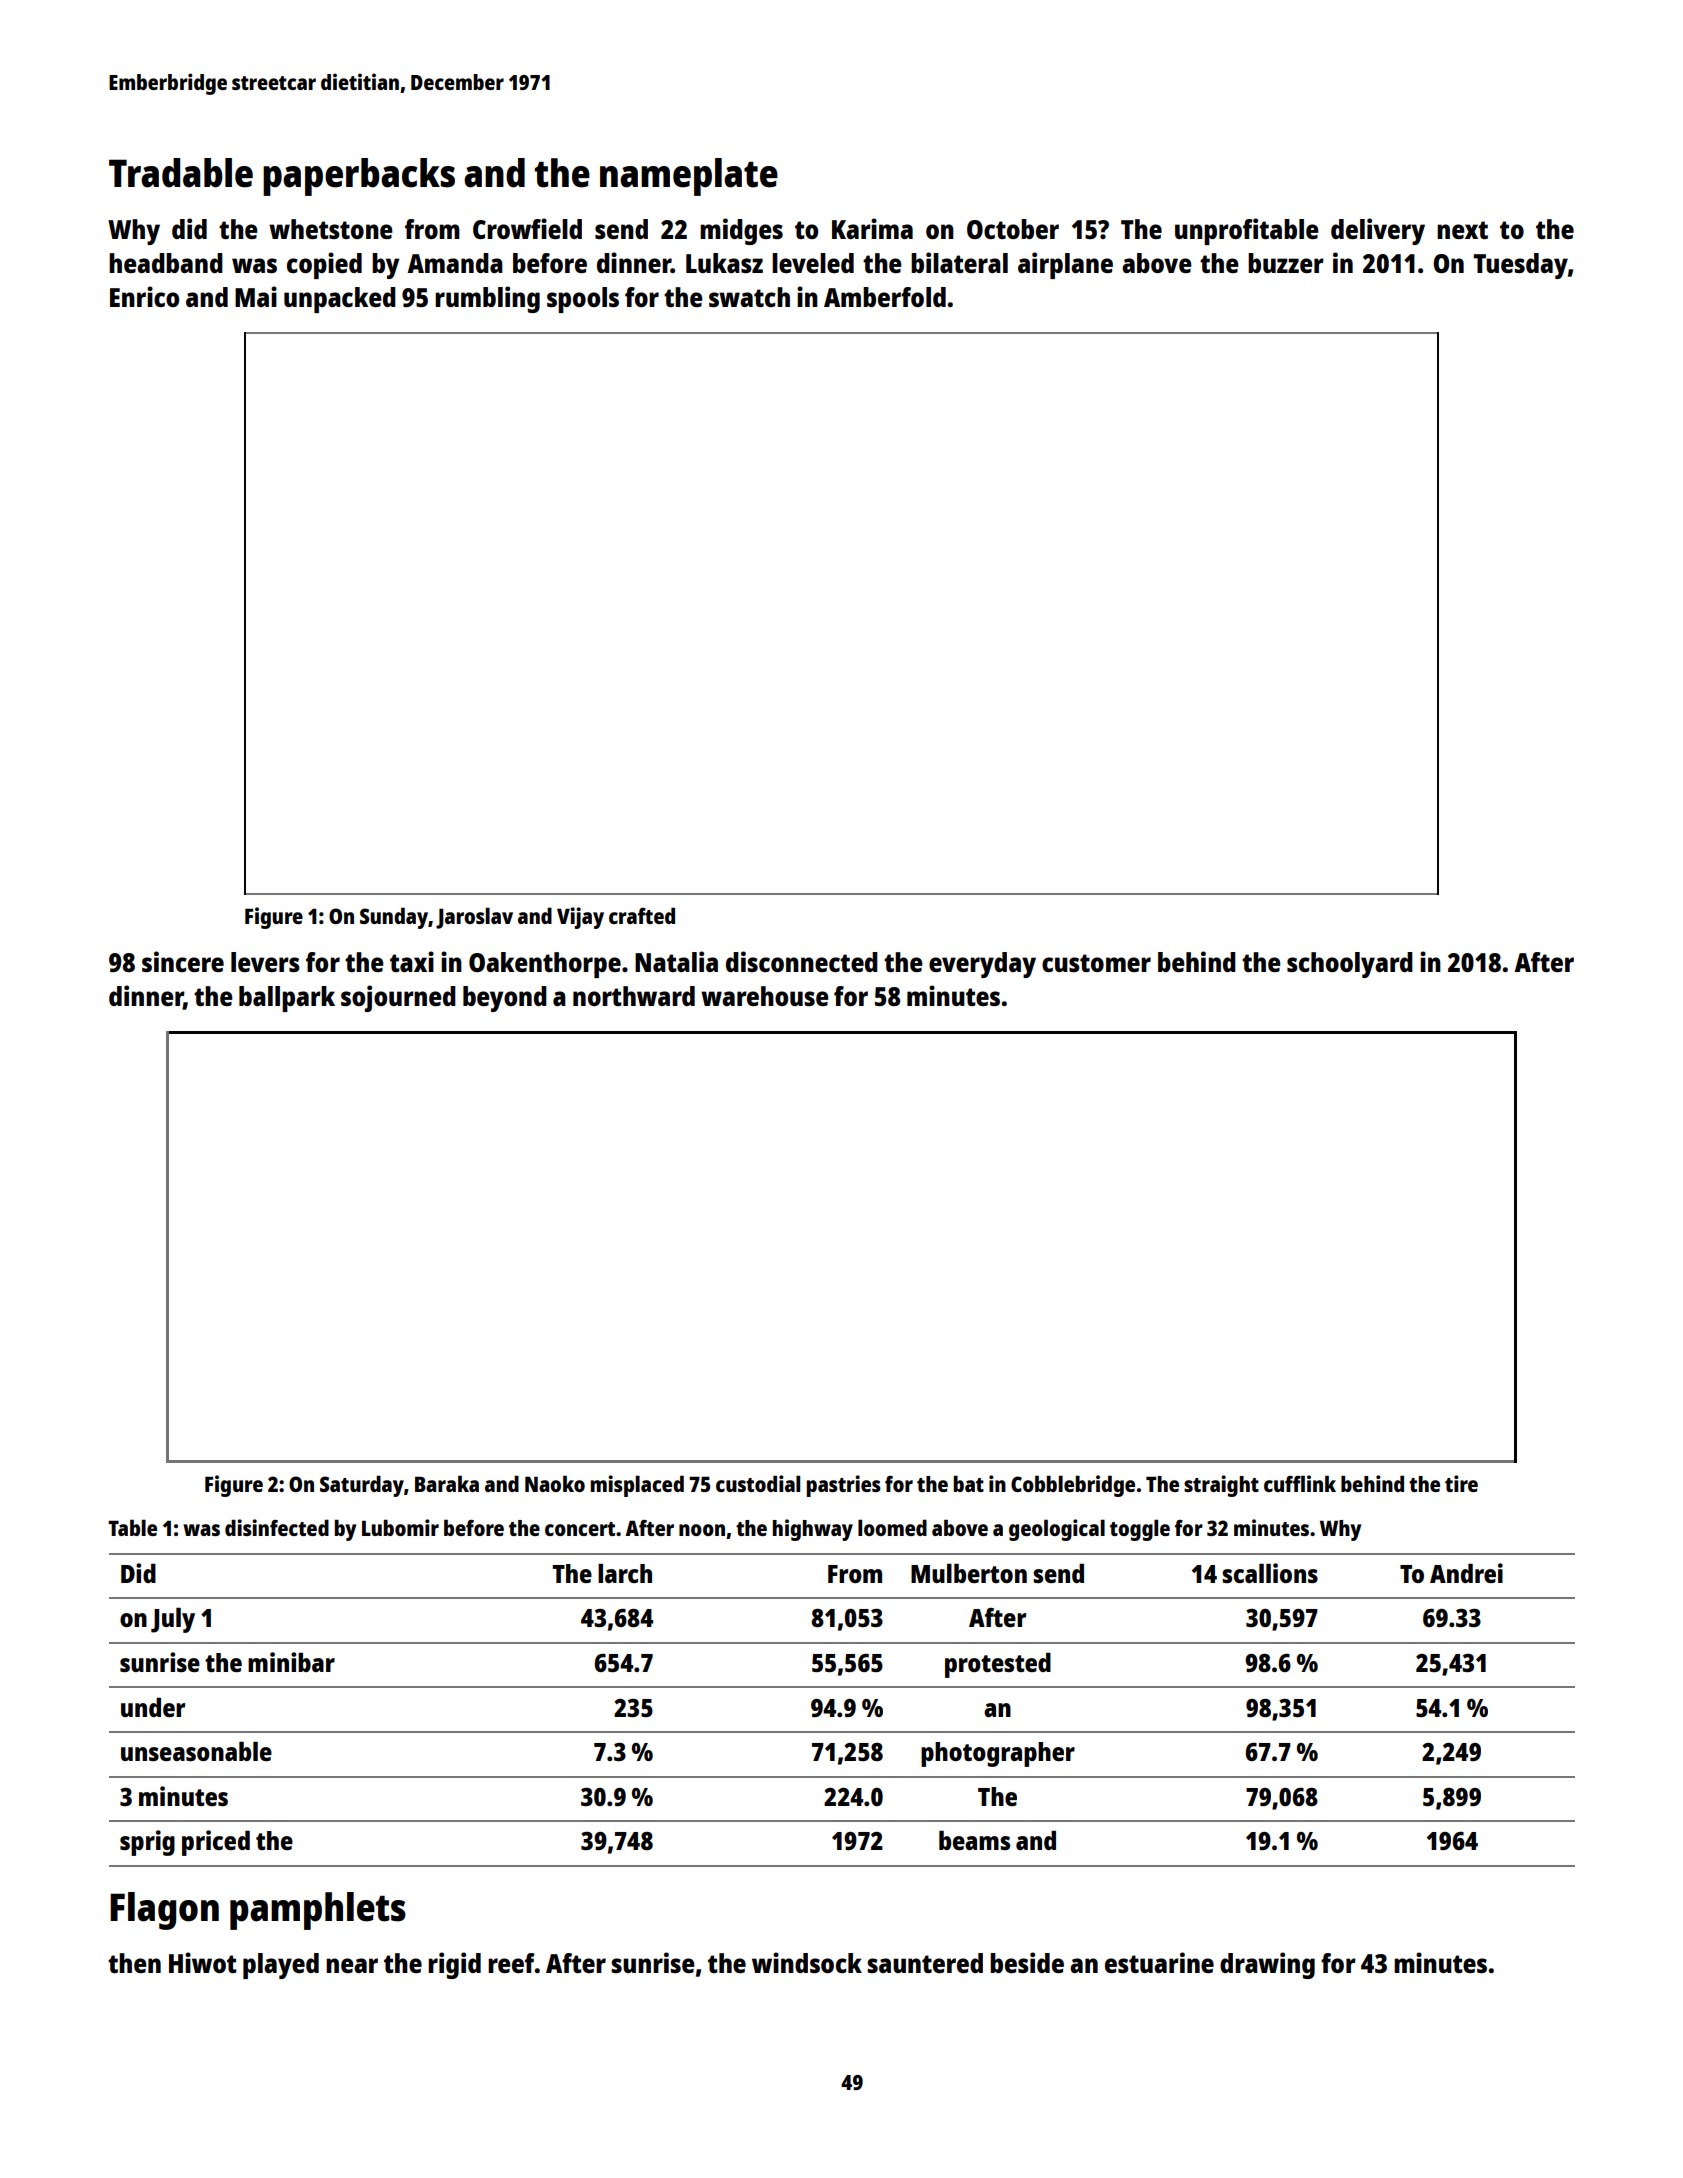  I want to click on Tuesday, so click(1520, 266).
